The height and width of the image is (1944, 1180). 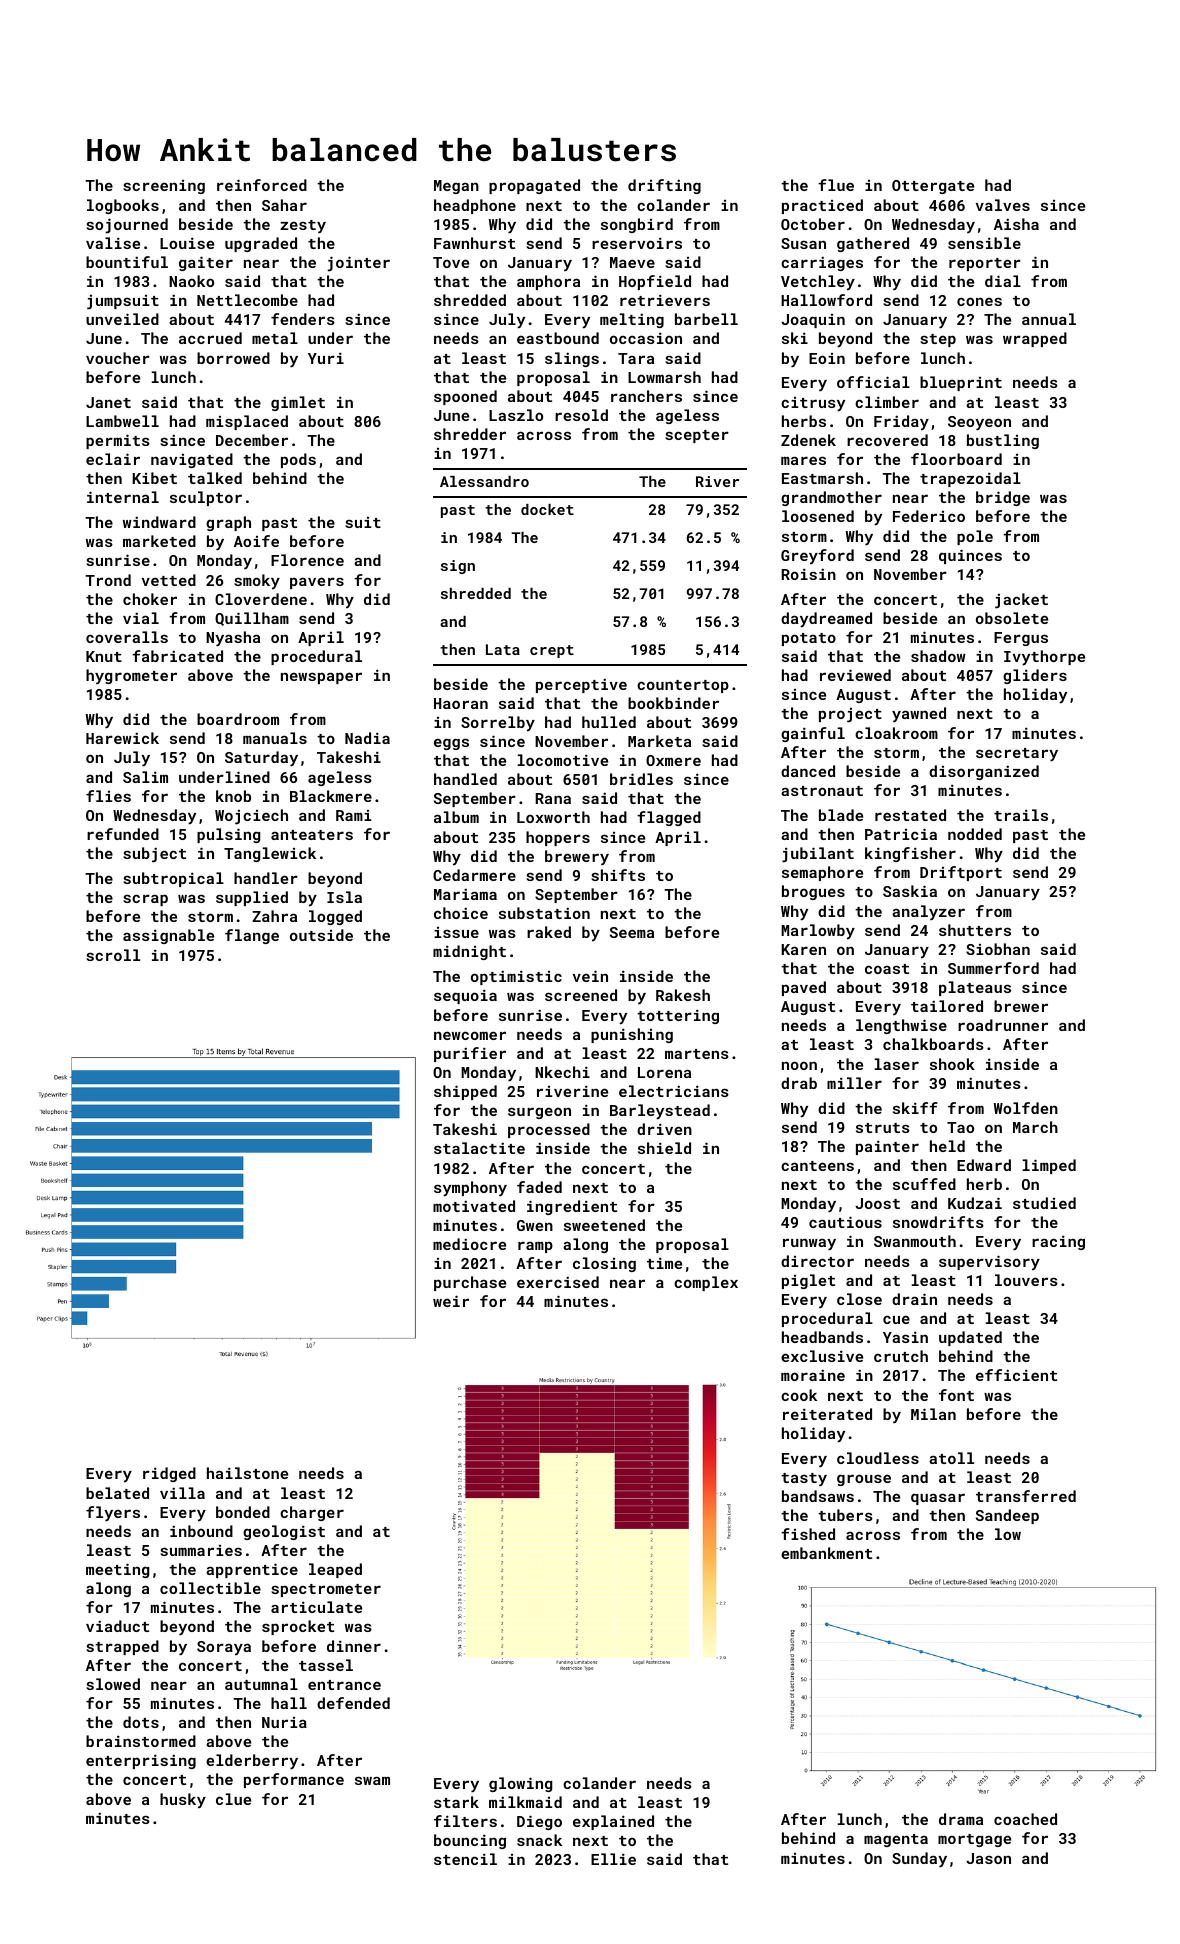 What do you see at coordinates (113, 1514) in the image?
I see `flyers` at bounding box center [113, 1514].
